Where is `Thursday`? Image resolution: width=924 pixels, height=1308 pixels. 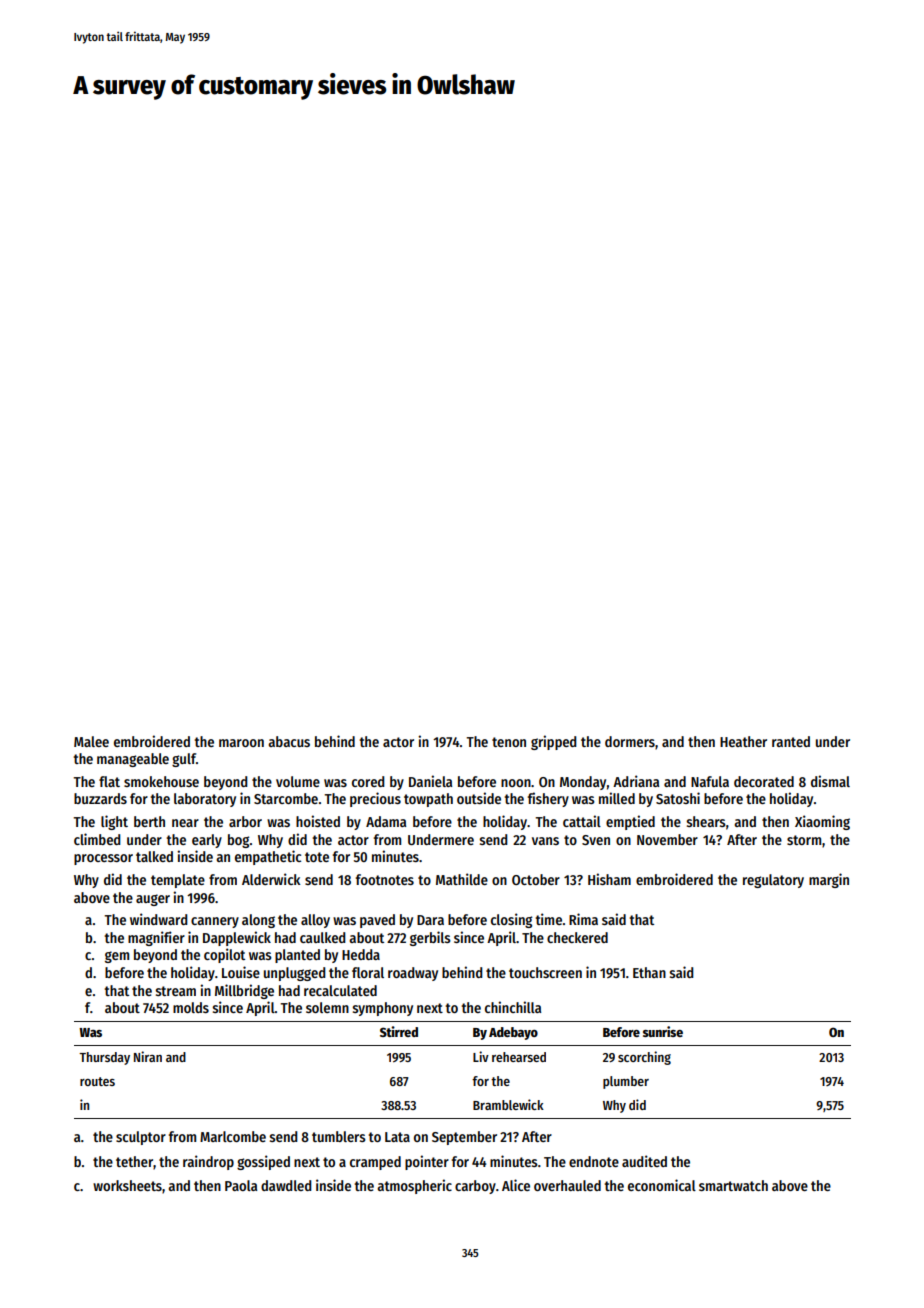
Thursday is located at coordinates (104, 1058).
